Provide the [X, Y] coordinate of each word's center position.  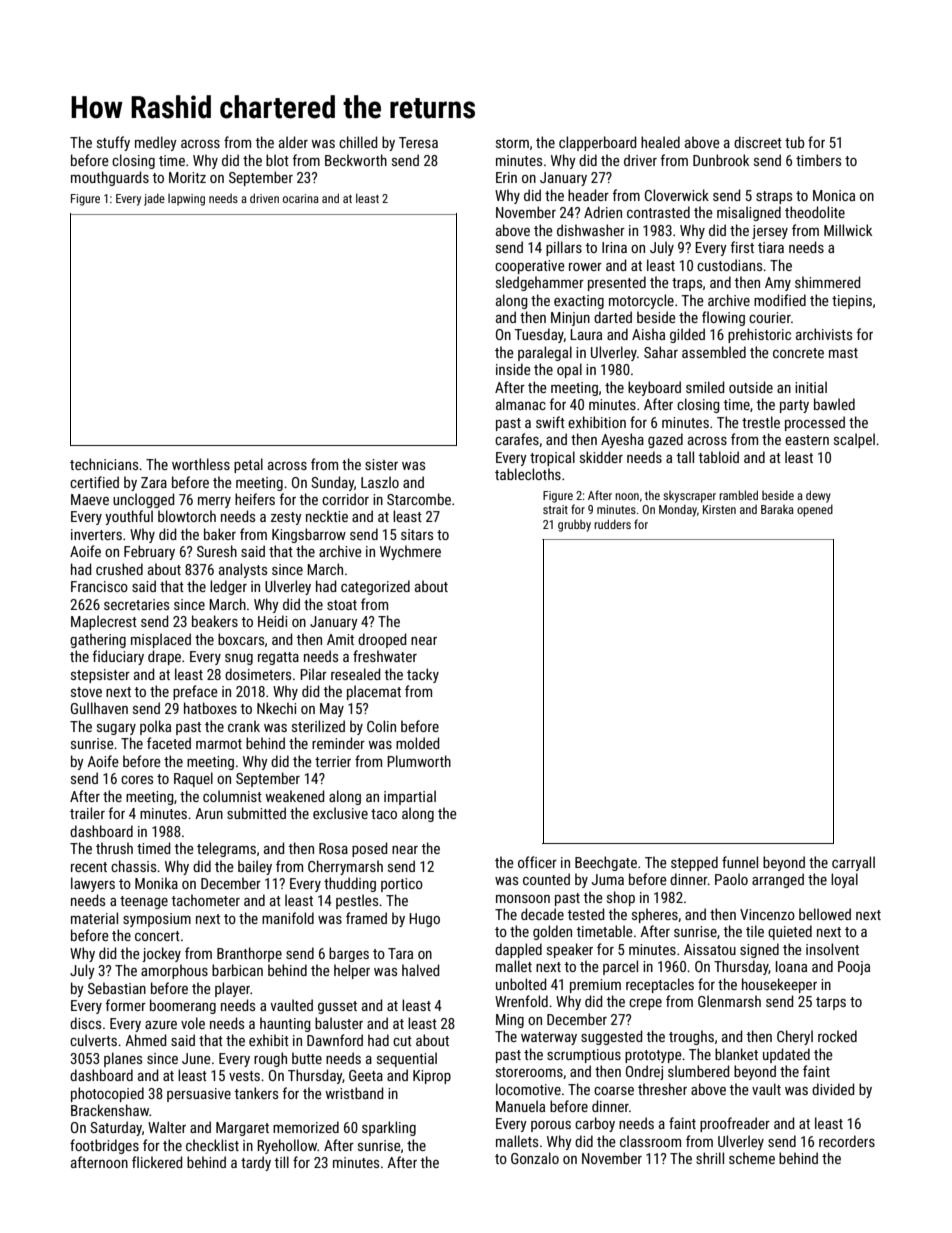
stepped [694, 863]
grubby [574, 526]
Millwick [848, 230]
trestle [761, 422]
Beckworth [356, 160]
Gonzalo [535, 1158]
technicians [104, 464]
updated [786, 1055]
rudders [612, 524]
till [281, 1162]
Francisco [99, 586]
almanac [521, 404]
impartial [410, 797]
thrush [114, 848]
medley [156, 143]
